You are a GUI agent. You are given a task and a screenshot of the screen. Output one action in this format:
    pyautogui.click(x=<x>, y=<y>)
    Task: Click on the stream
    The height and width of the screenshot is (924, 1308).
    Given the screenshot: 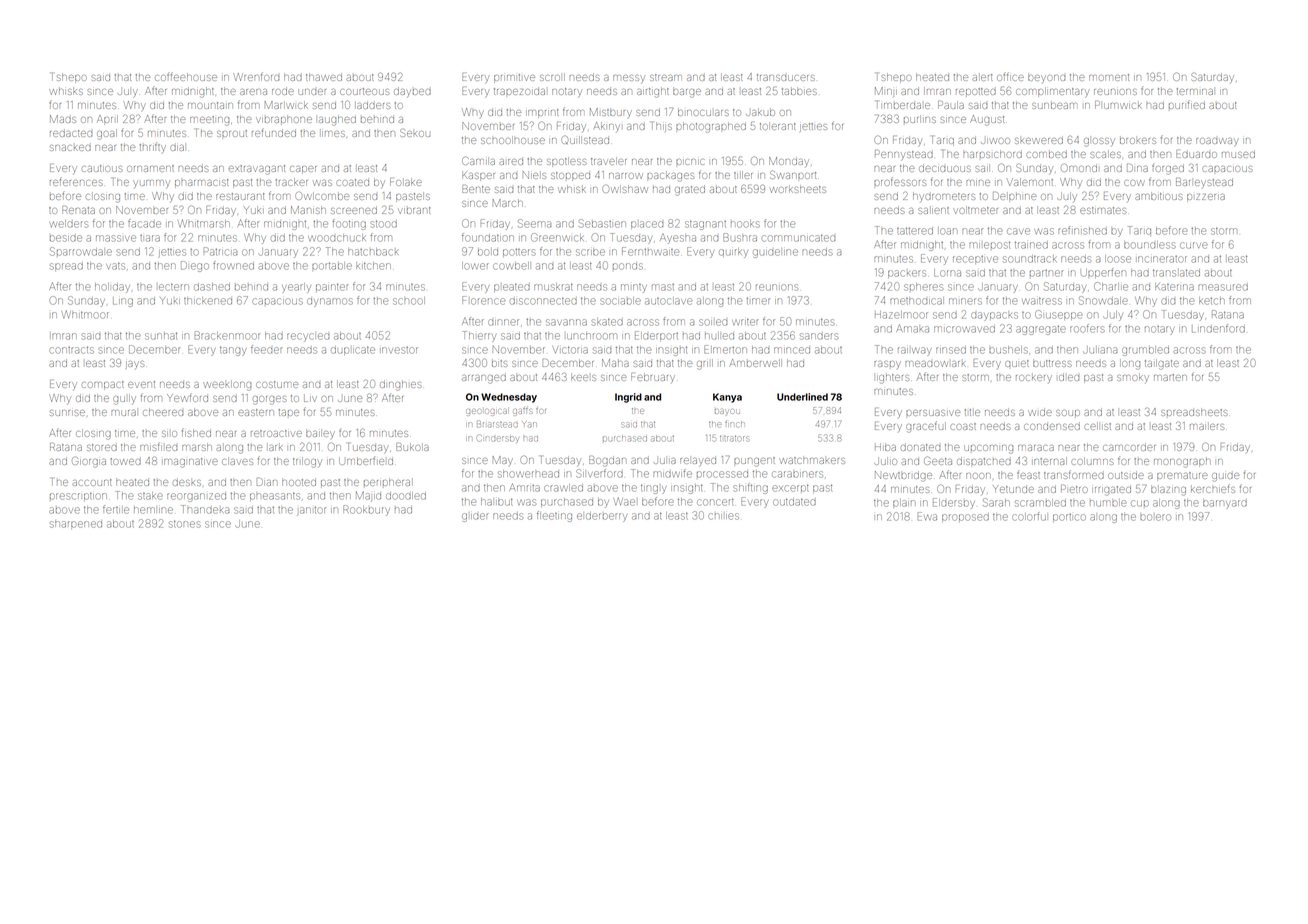 What is the action you would take?
    pyautogui.click(x=666, y=77)
